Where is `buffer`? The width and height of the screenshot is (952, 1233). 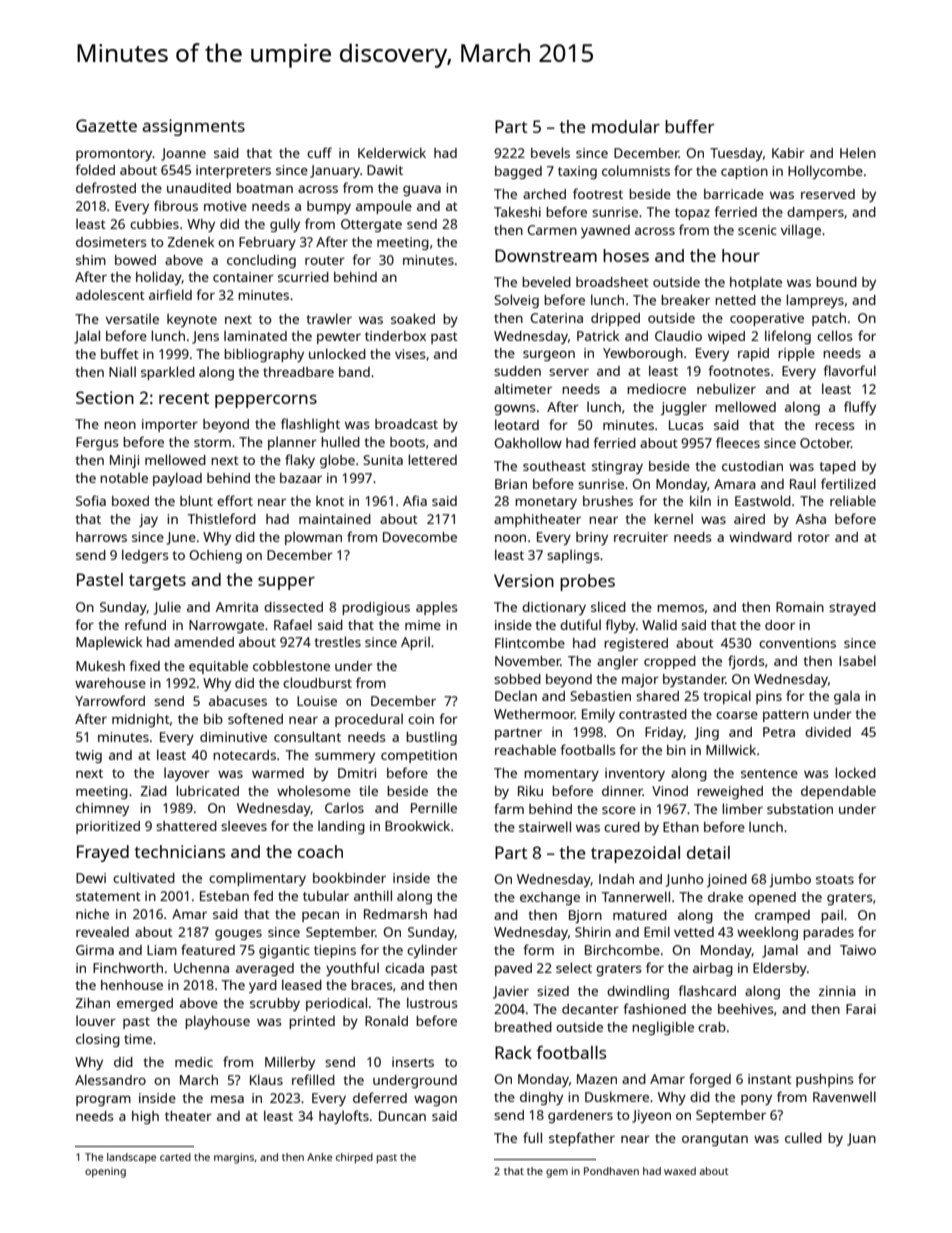
buffer is located at coordinates (689, 126).
